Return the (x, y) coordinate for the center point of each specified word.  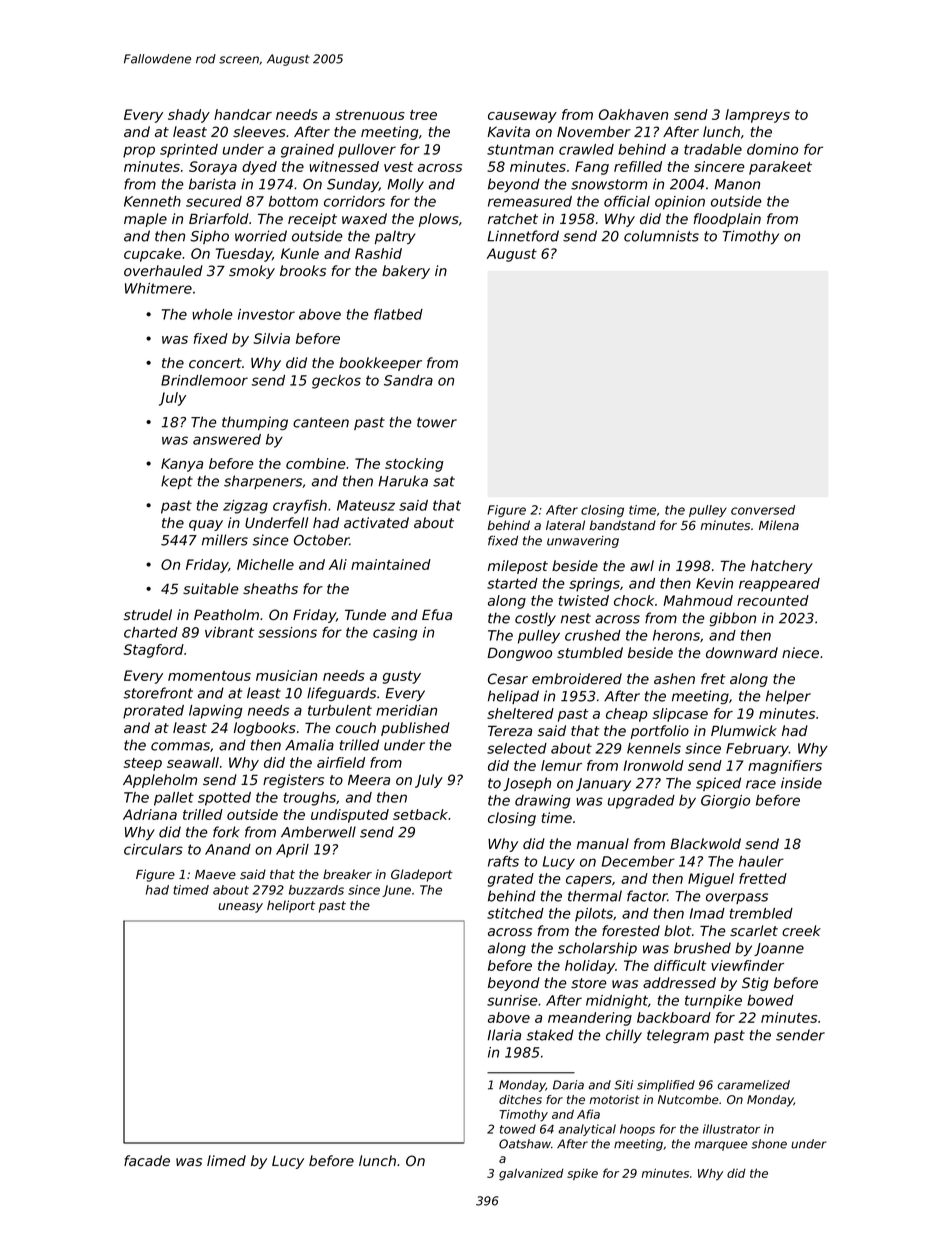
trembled (761, 913)
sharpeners (263, 482)
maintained (391, 564)
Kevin (714, 583)
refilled (638, 166)
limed (226, 1160)
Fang (592, 168)
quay (206, 525)
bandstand (623, 525)
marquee (721, 1146)
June (396, 891)
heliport (291, 906)
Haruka (403, 481)
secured (214, 201)
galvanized (531, 1174)
